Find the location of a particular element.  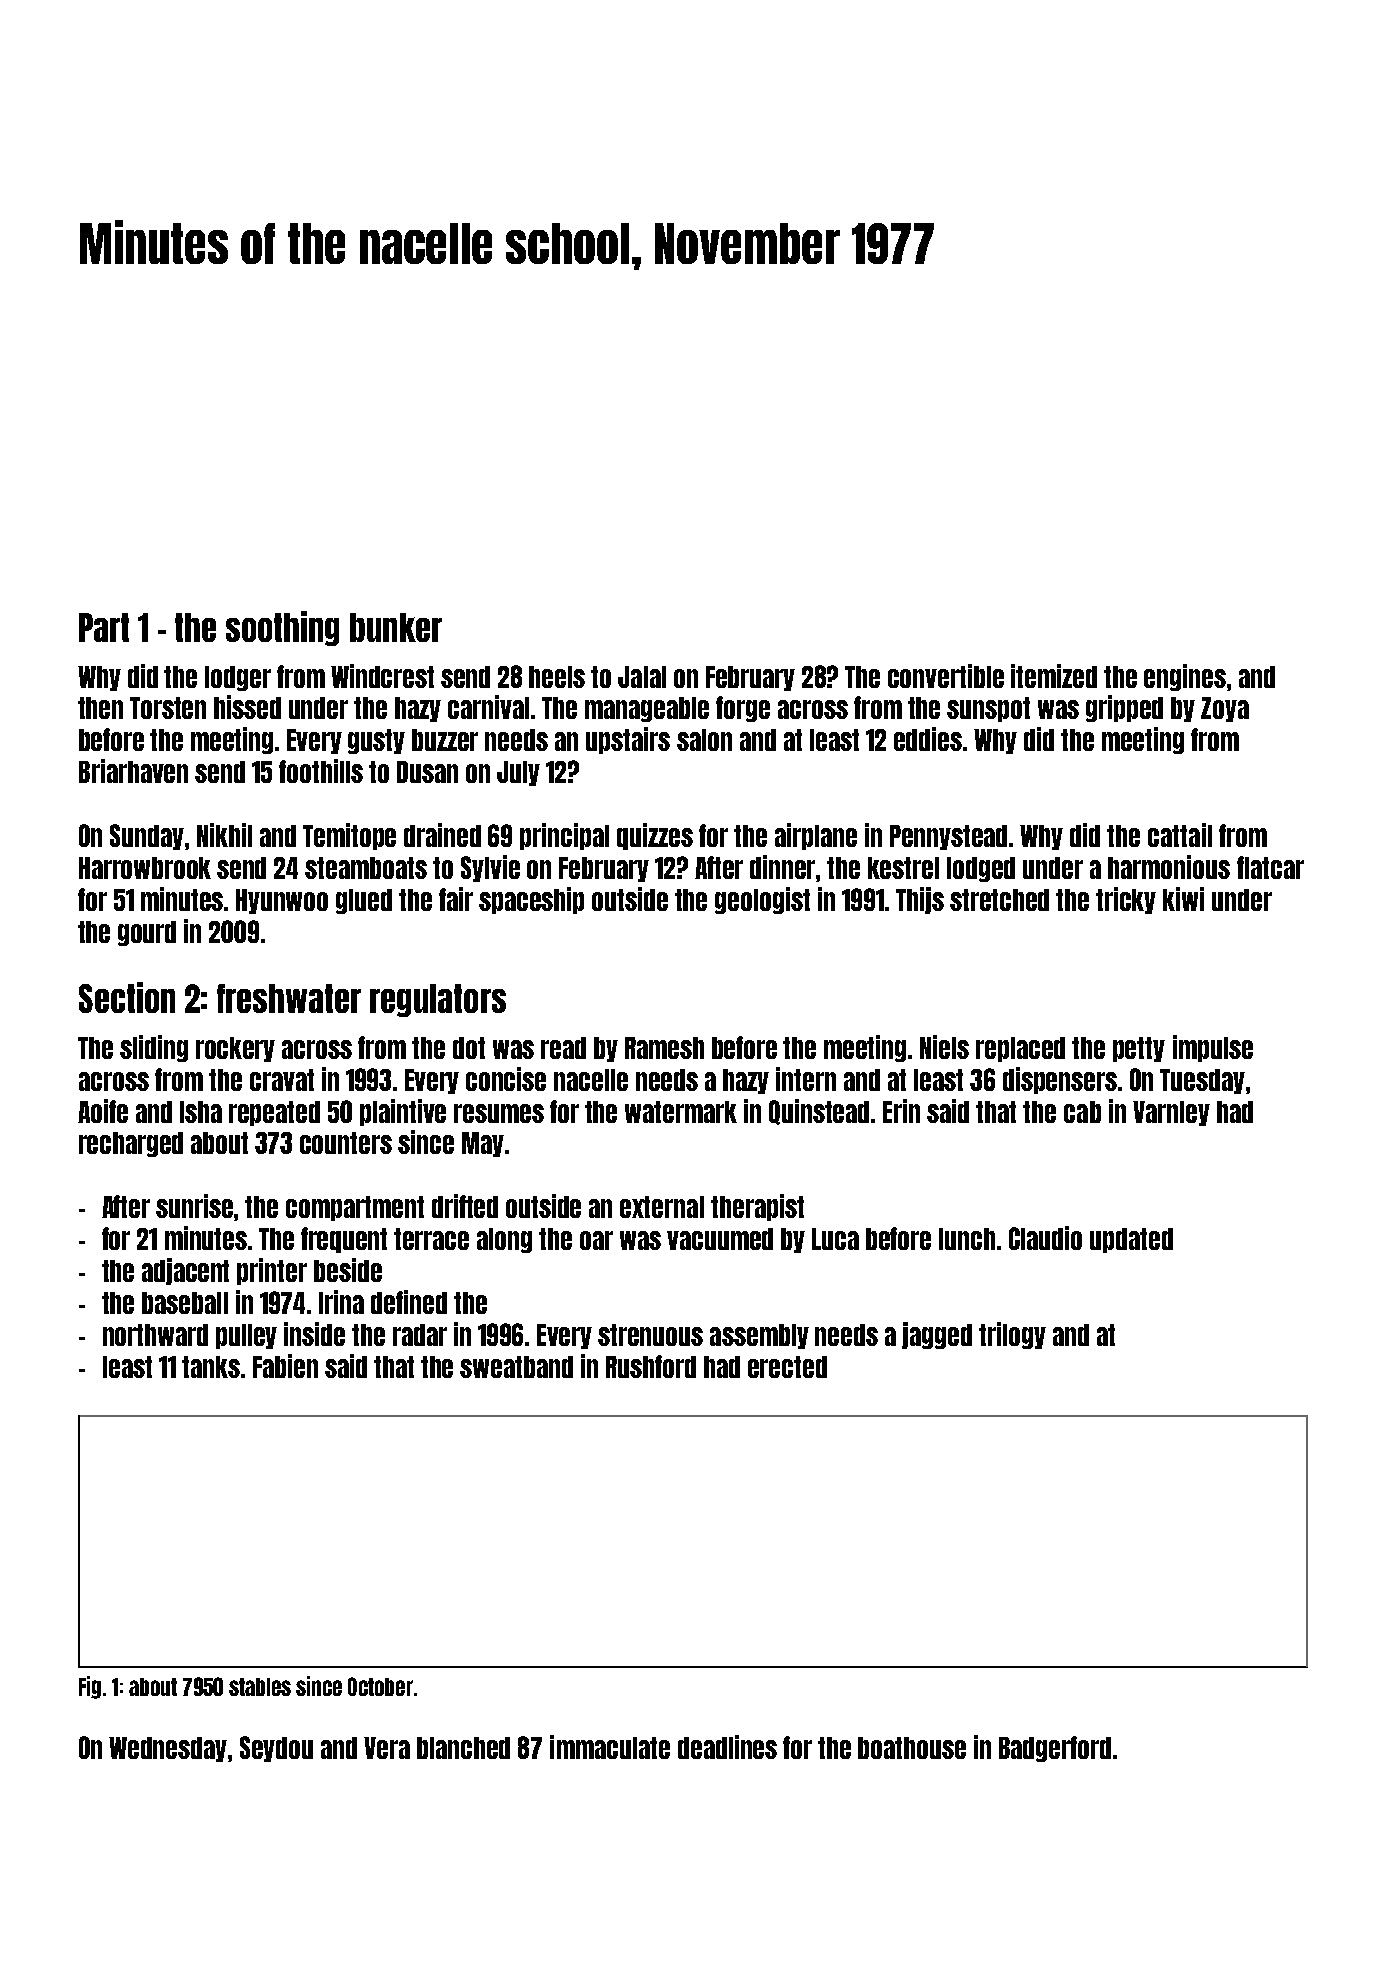

October is located at coordinates (380, 1686).
